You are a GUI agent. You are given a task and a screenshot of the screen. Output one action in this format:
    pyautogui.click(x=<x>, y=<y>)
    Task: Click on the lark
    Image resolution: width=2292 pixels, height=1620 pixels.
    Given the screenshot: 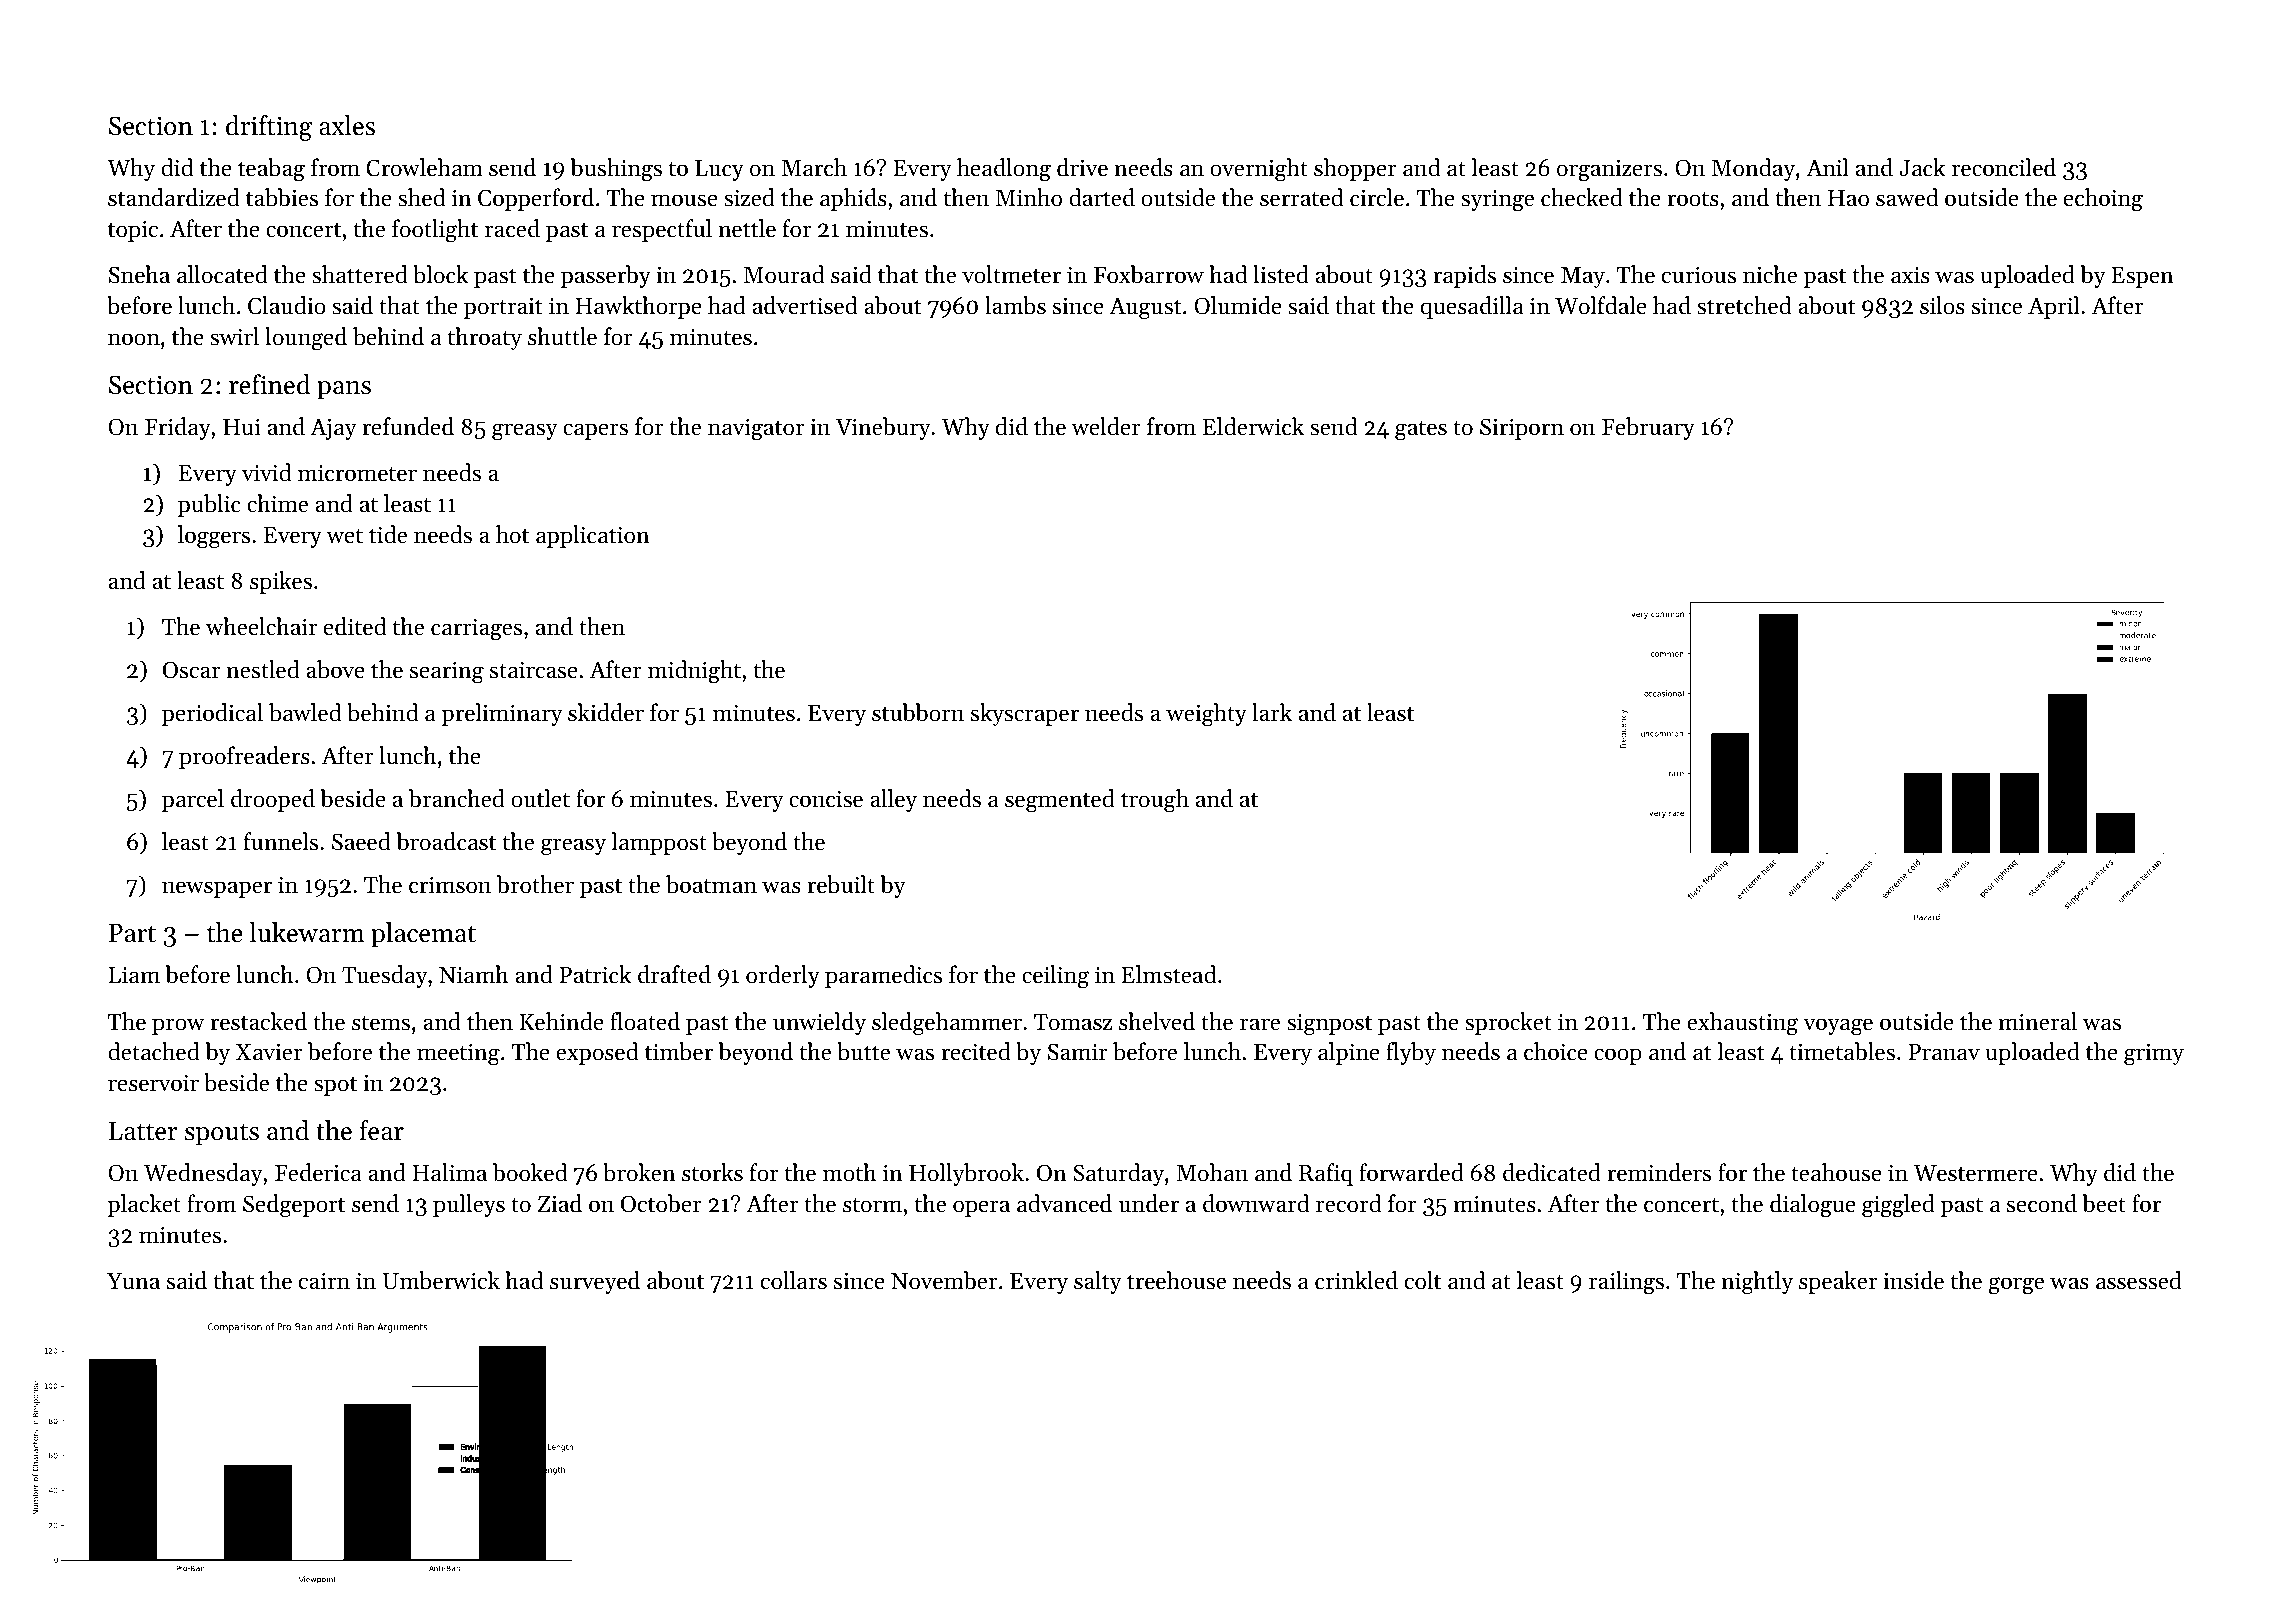 What is the action you would take?
    pyautogui.click(x=1272, y=712)
